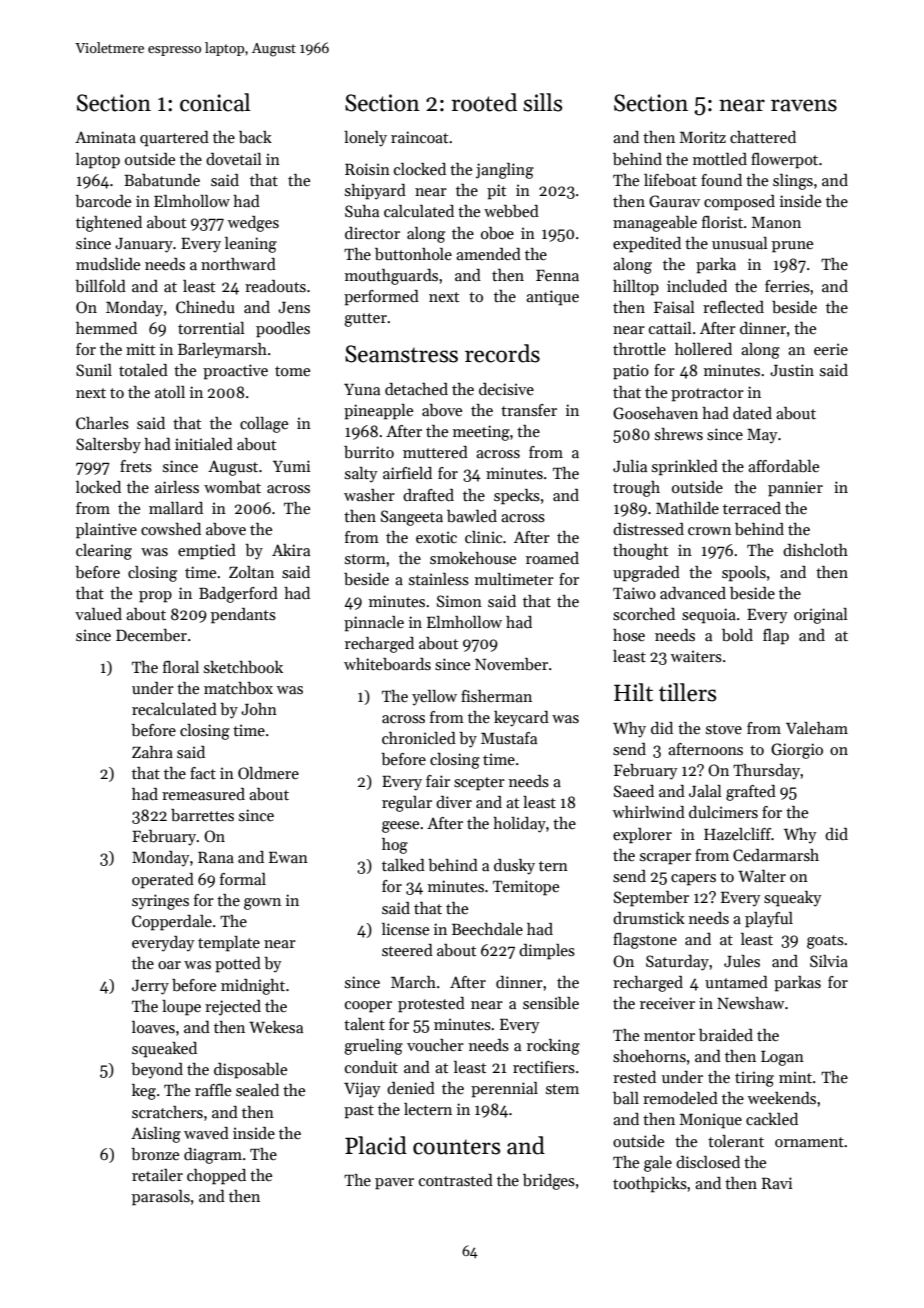  What do you see at coordinates (549, 1182) in the page?
I see `bridges` at bounding box center [549, 1182].
